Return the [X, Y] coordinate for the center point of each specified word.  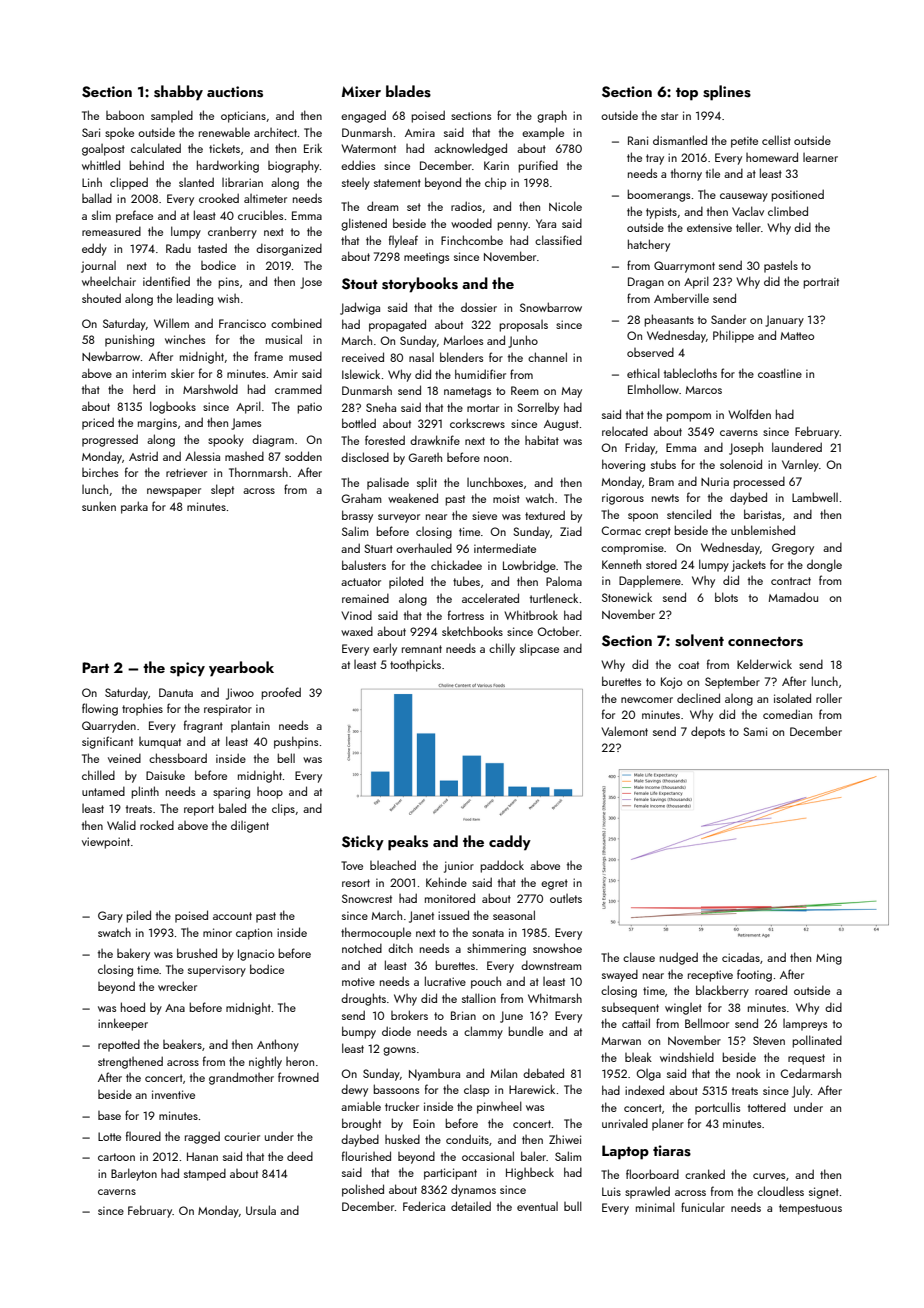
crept [658, 532]
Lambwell [815, 497]
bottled [359, 423]
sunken [99, 506]
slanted [196, 182]
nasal [421, 357]
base [109, 1115]
